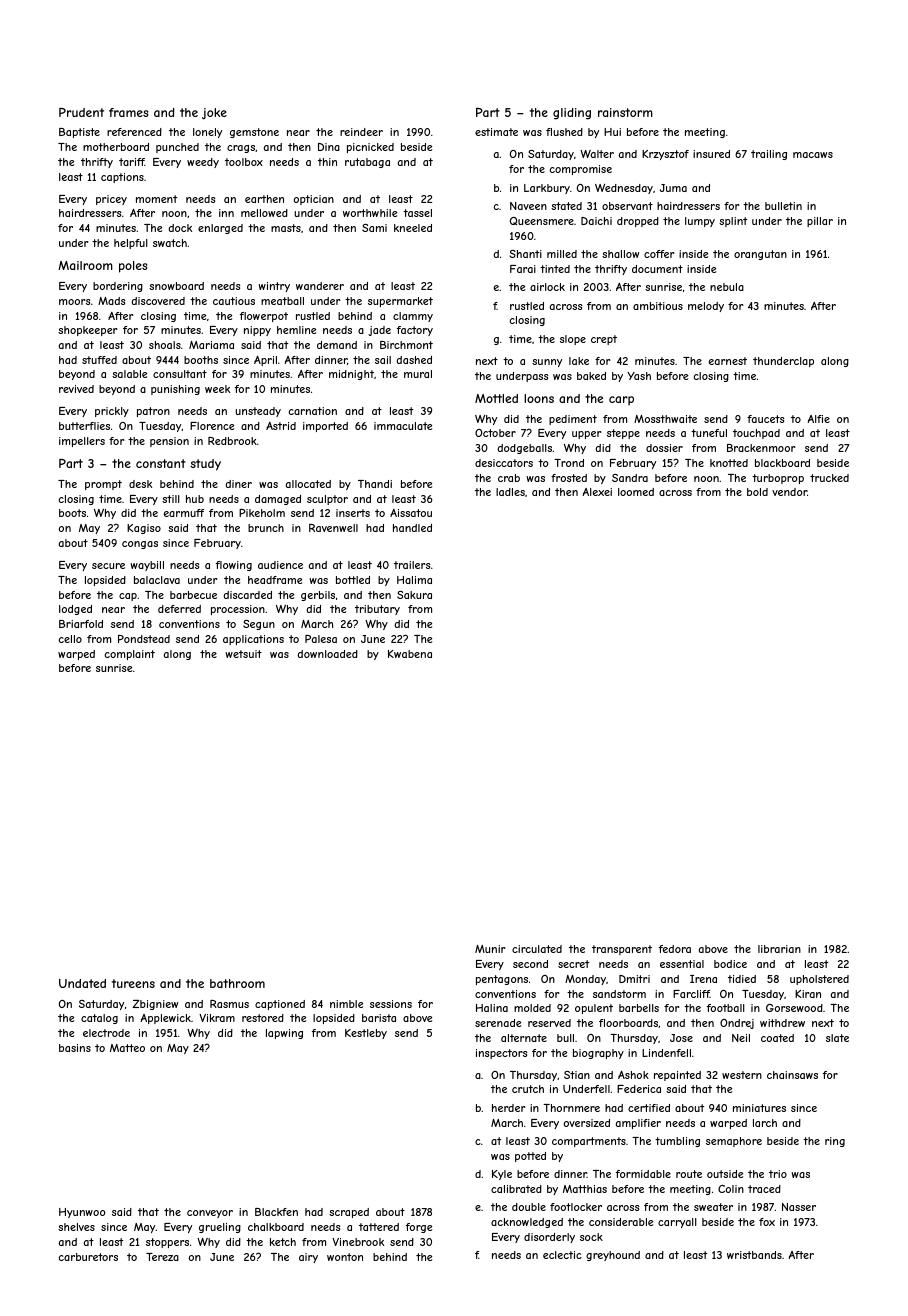 Image resolution: width=908 pixels, height=1316 pixels. I want to click on estimate, so click(496, 132).
